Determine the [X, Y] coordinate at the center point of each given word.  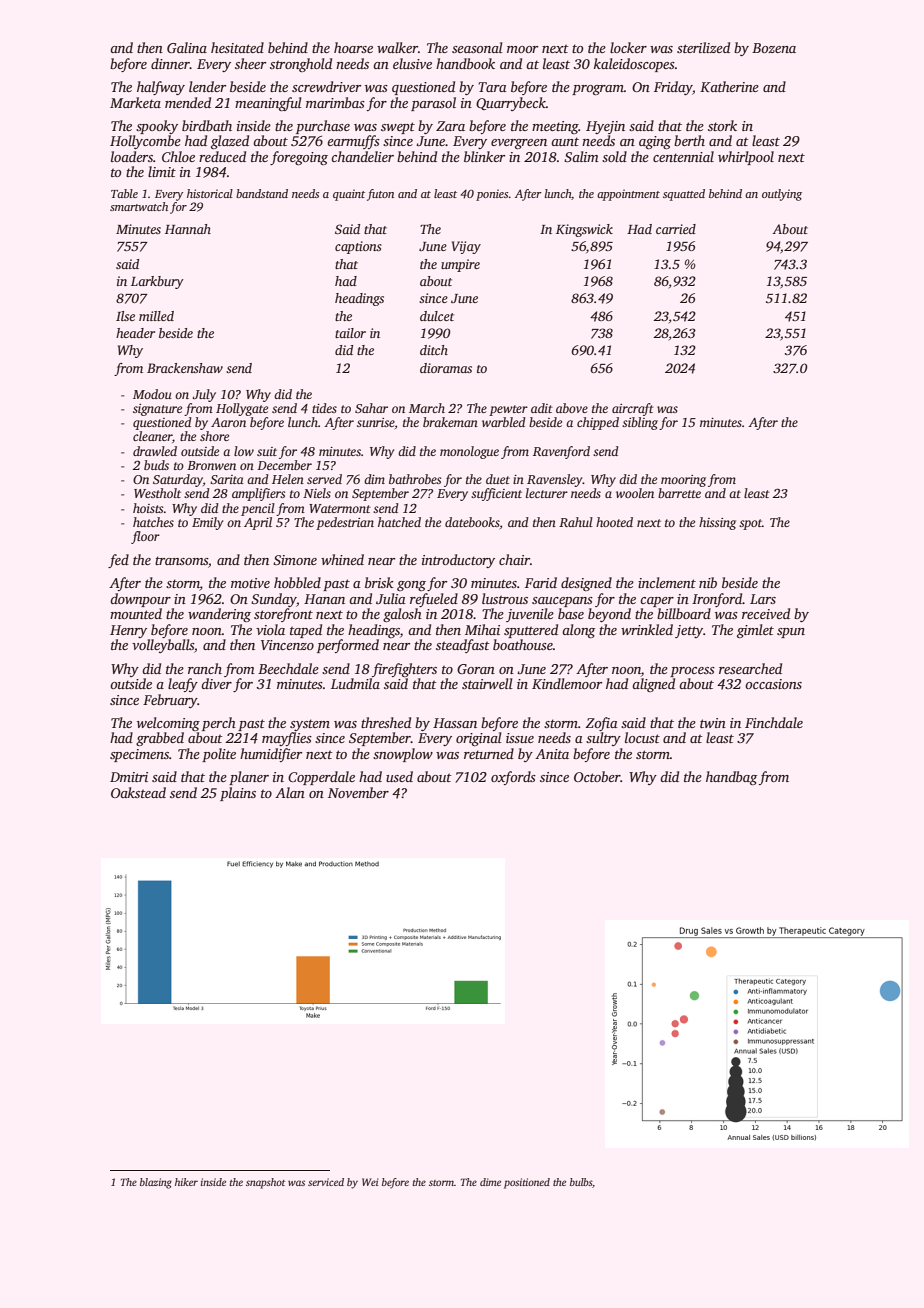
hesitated [237, 47]
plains [238, 794]
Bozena [774, 48]
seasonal [477, 47]
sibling [640, 423]
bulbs [581, 1182]
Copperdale [321, 778]
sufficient [496, 494]
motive [250, 583]
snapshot [265, 1183]
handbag [731, 778]
